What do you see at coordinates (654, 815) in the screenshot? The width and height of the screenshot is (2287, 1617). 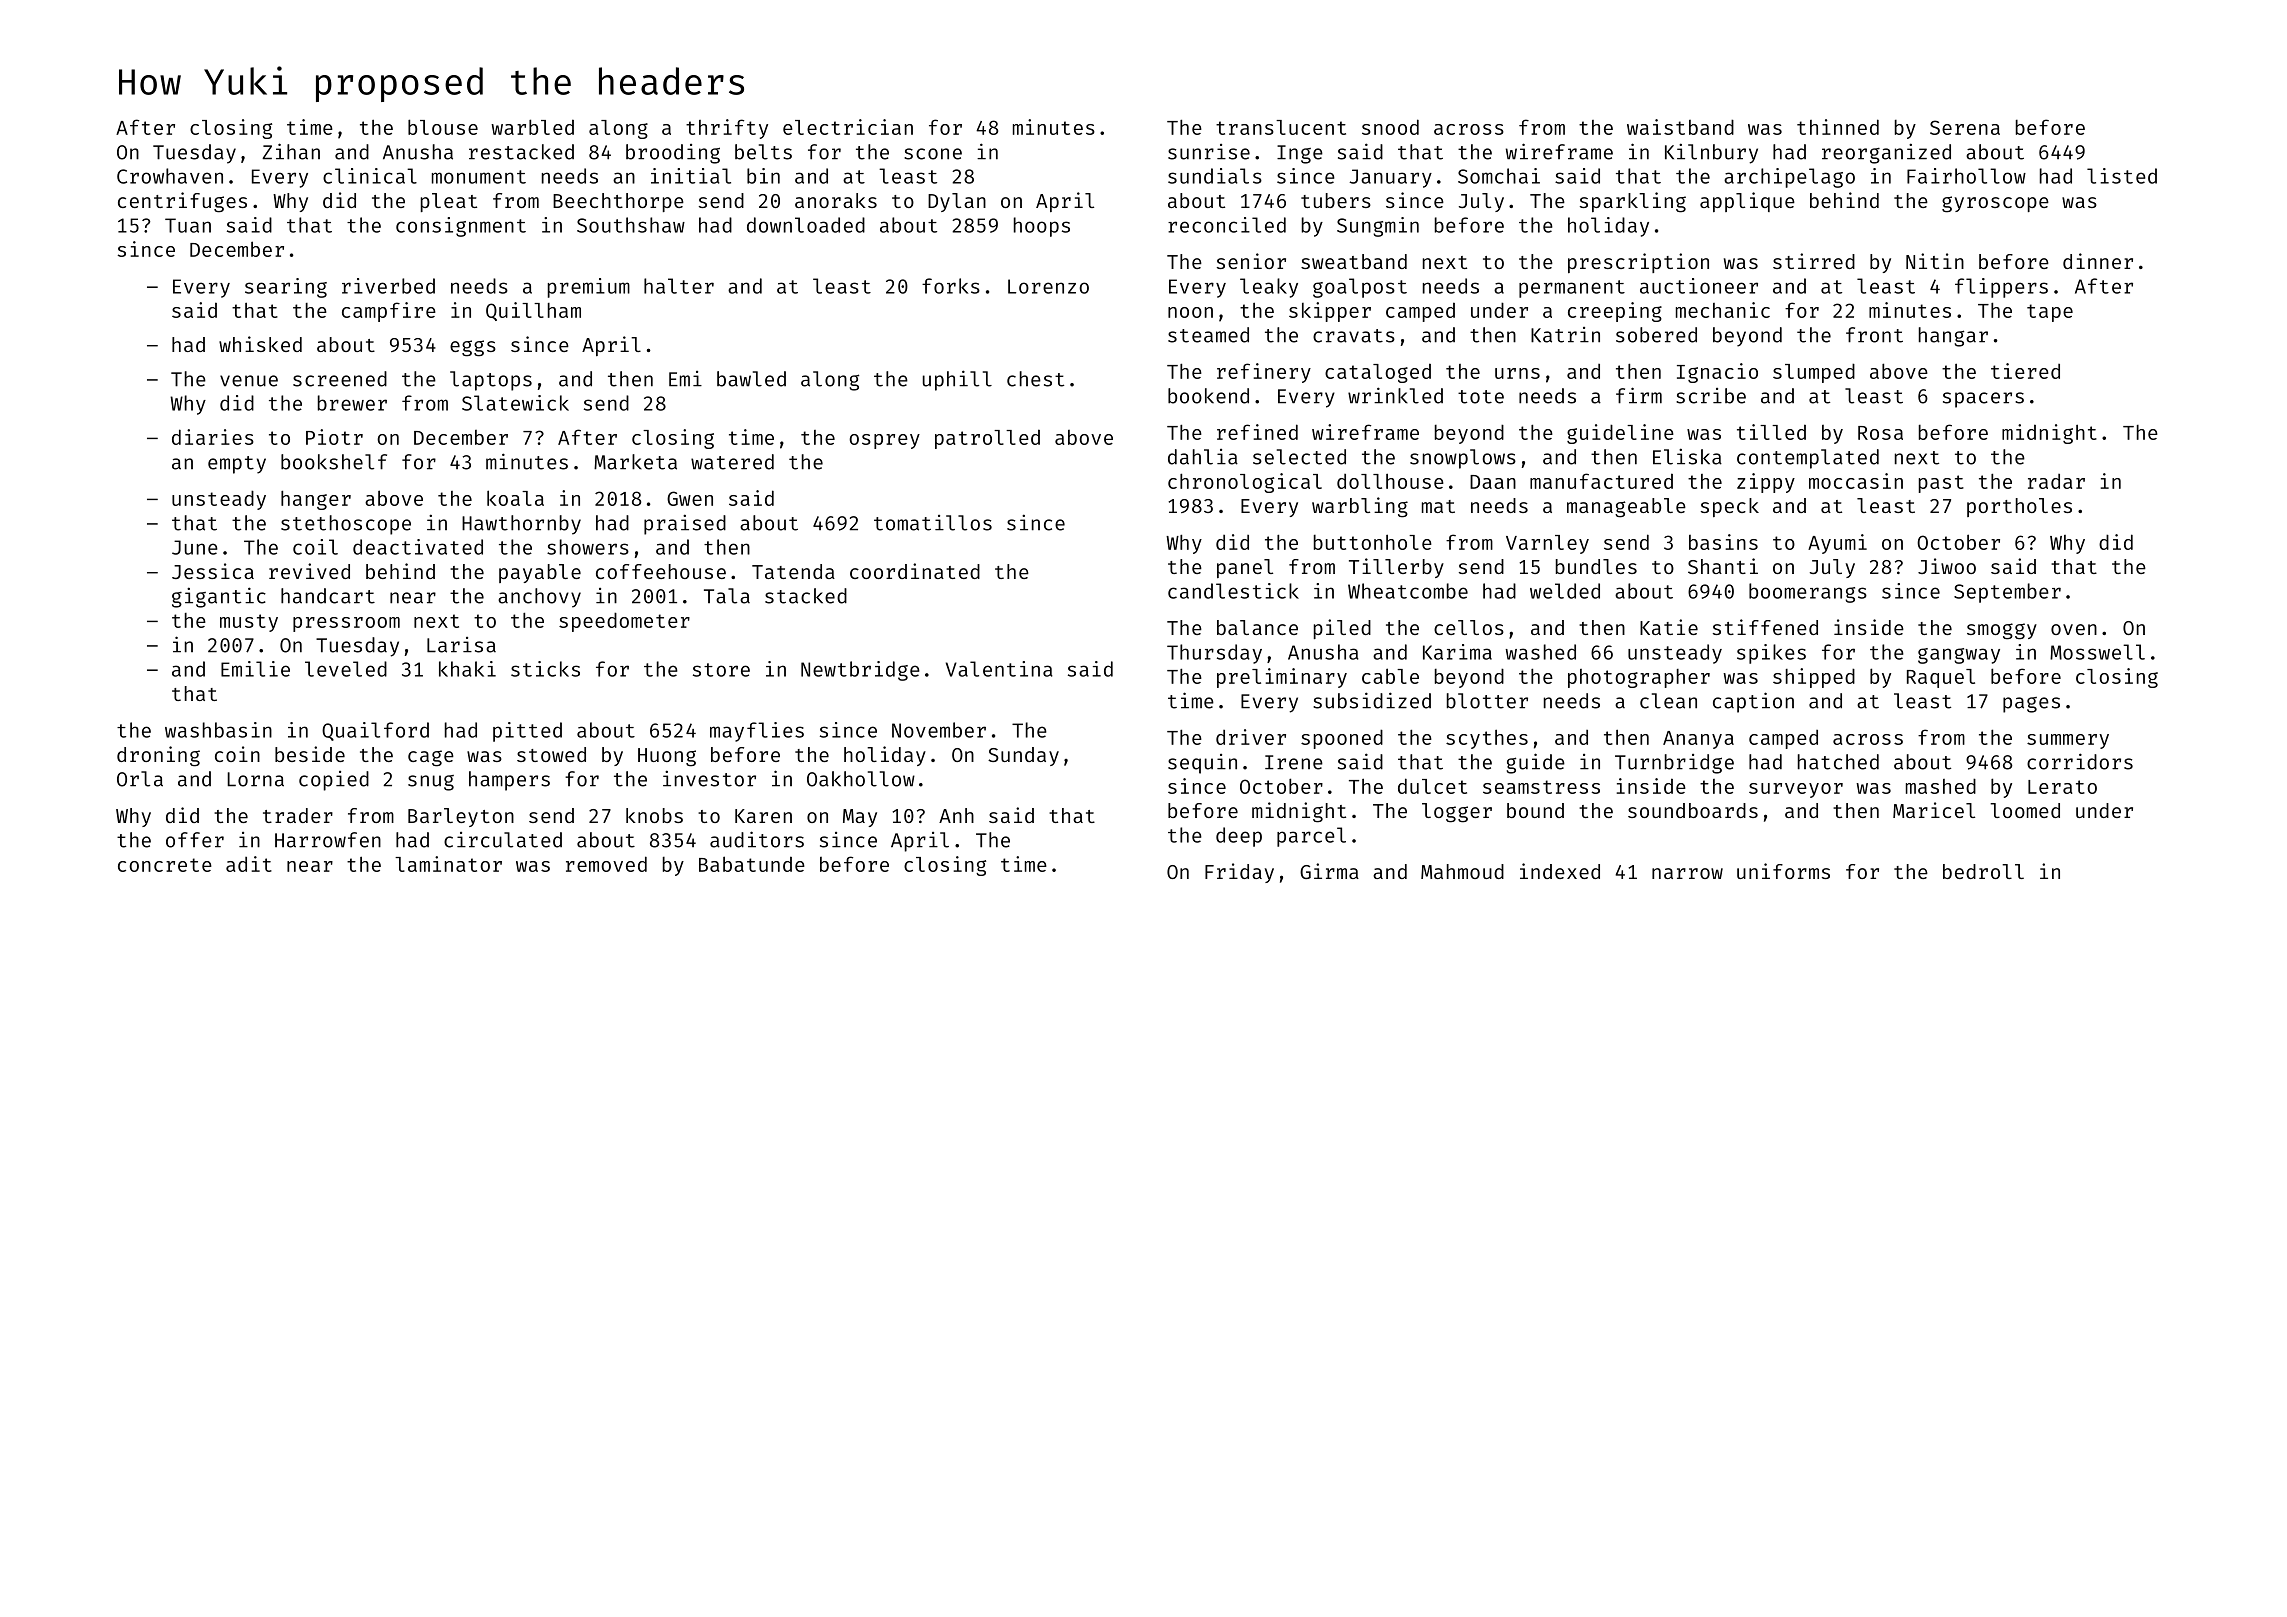 I see `knobs` at bounding box center [654, 815].
